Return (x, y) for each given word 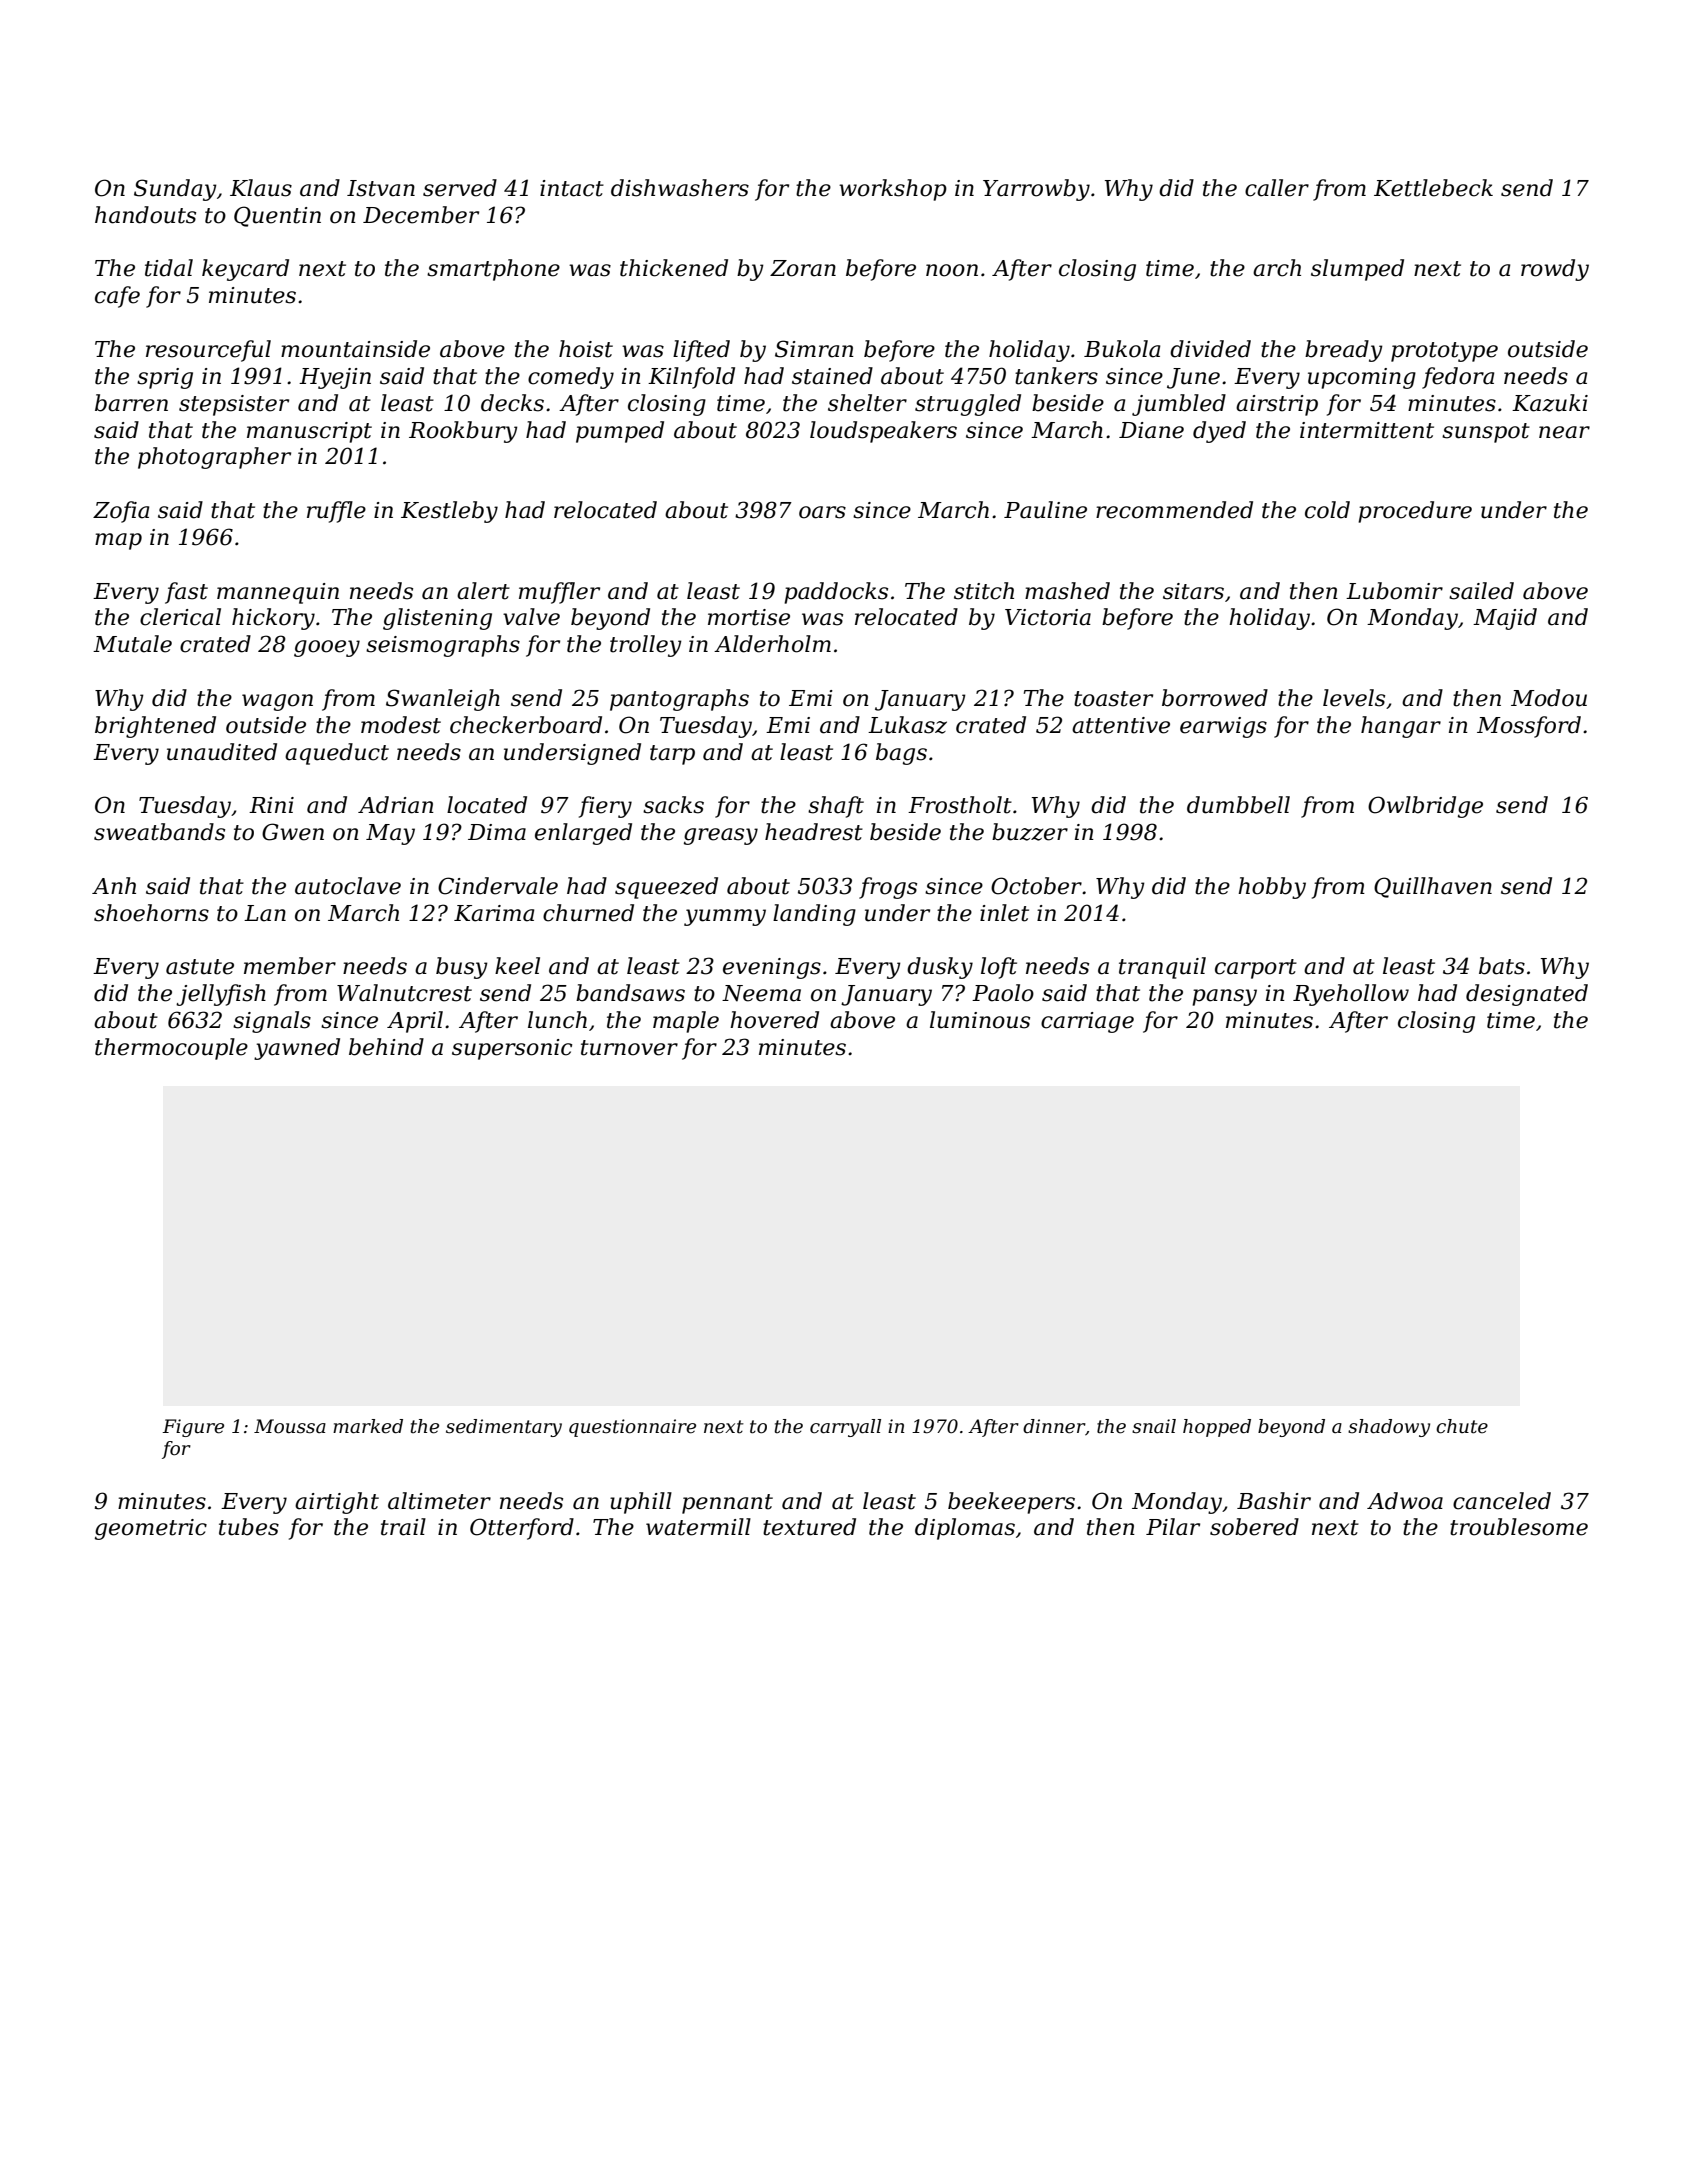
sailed (1481, 591)
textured (809, 1527)
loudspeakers (883, 432)
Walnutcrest (404, 993)
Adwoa (1405, 1501)
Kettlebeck (1433, 188)
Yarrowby (1036, 190)
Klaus (261, 188)
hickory (273, 619)
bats (1502, 966)
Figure (193, 1428)
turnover (629, 1048)
